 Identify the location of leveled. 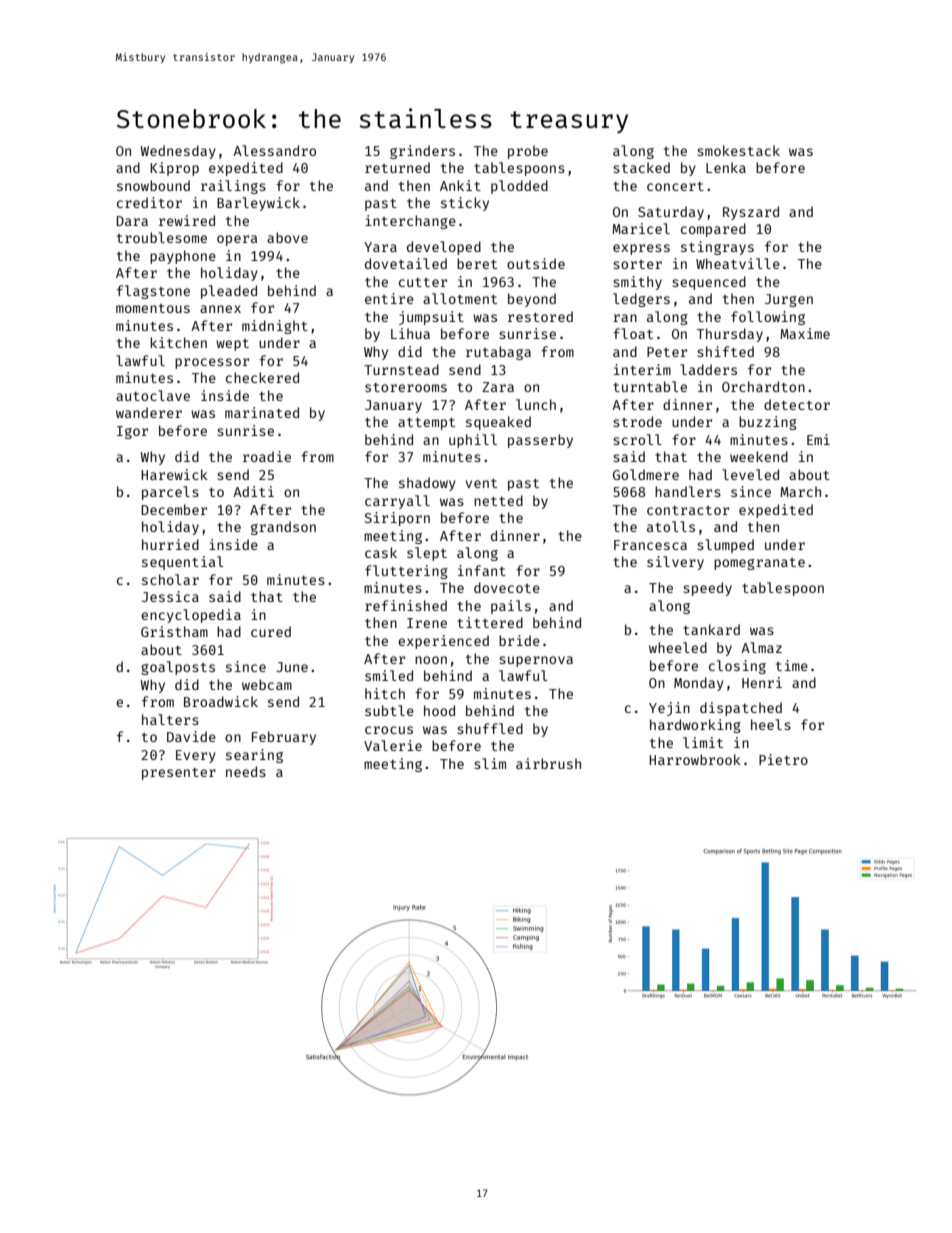
(750, 474).
